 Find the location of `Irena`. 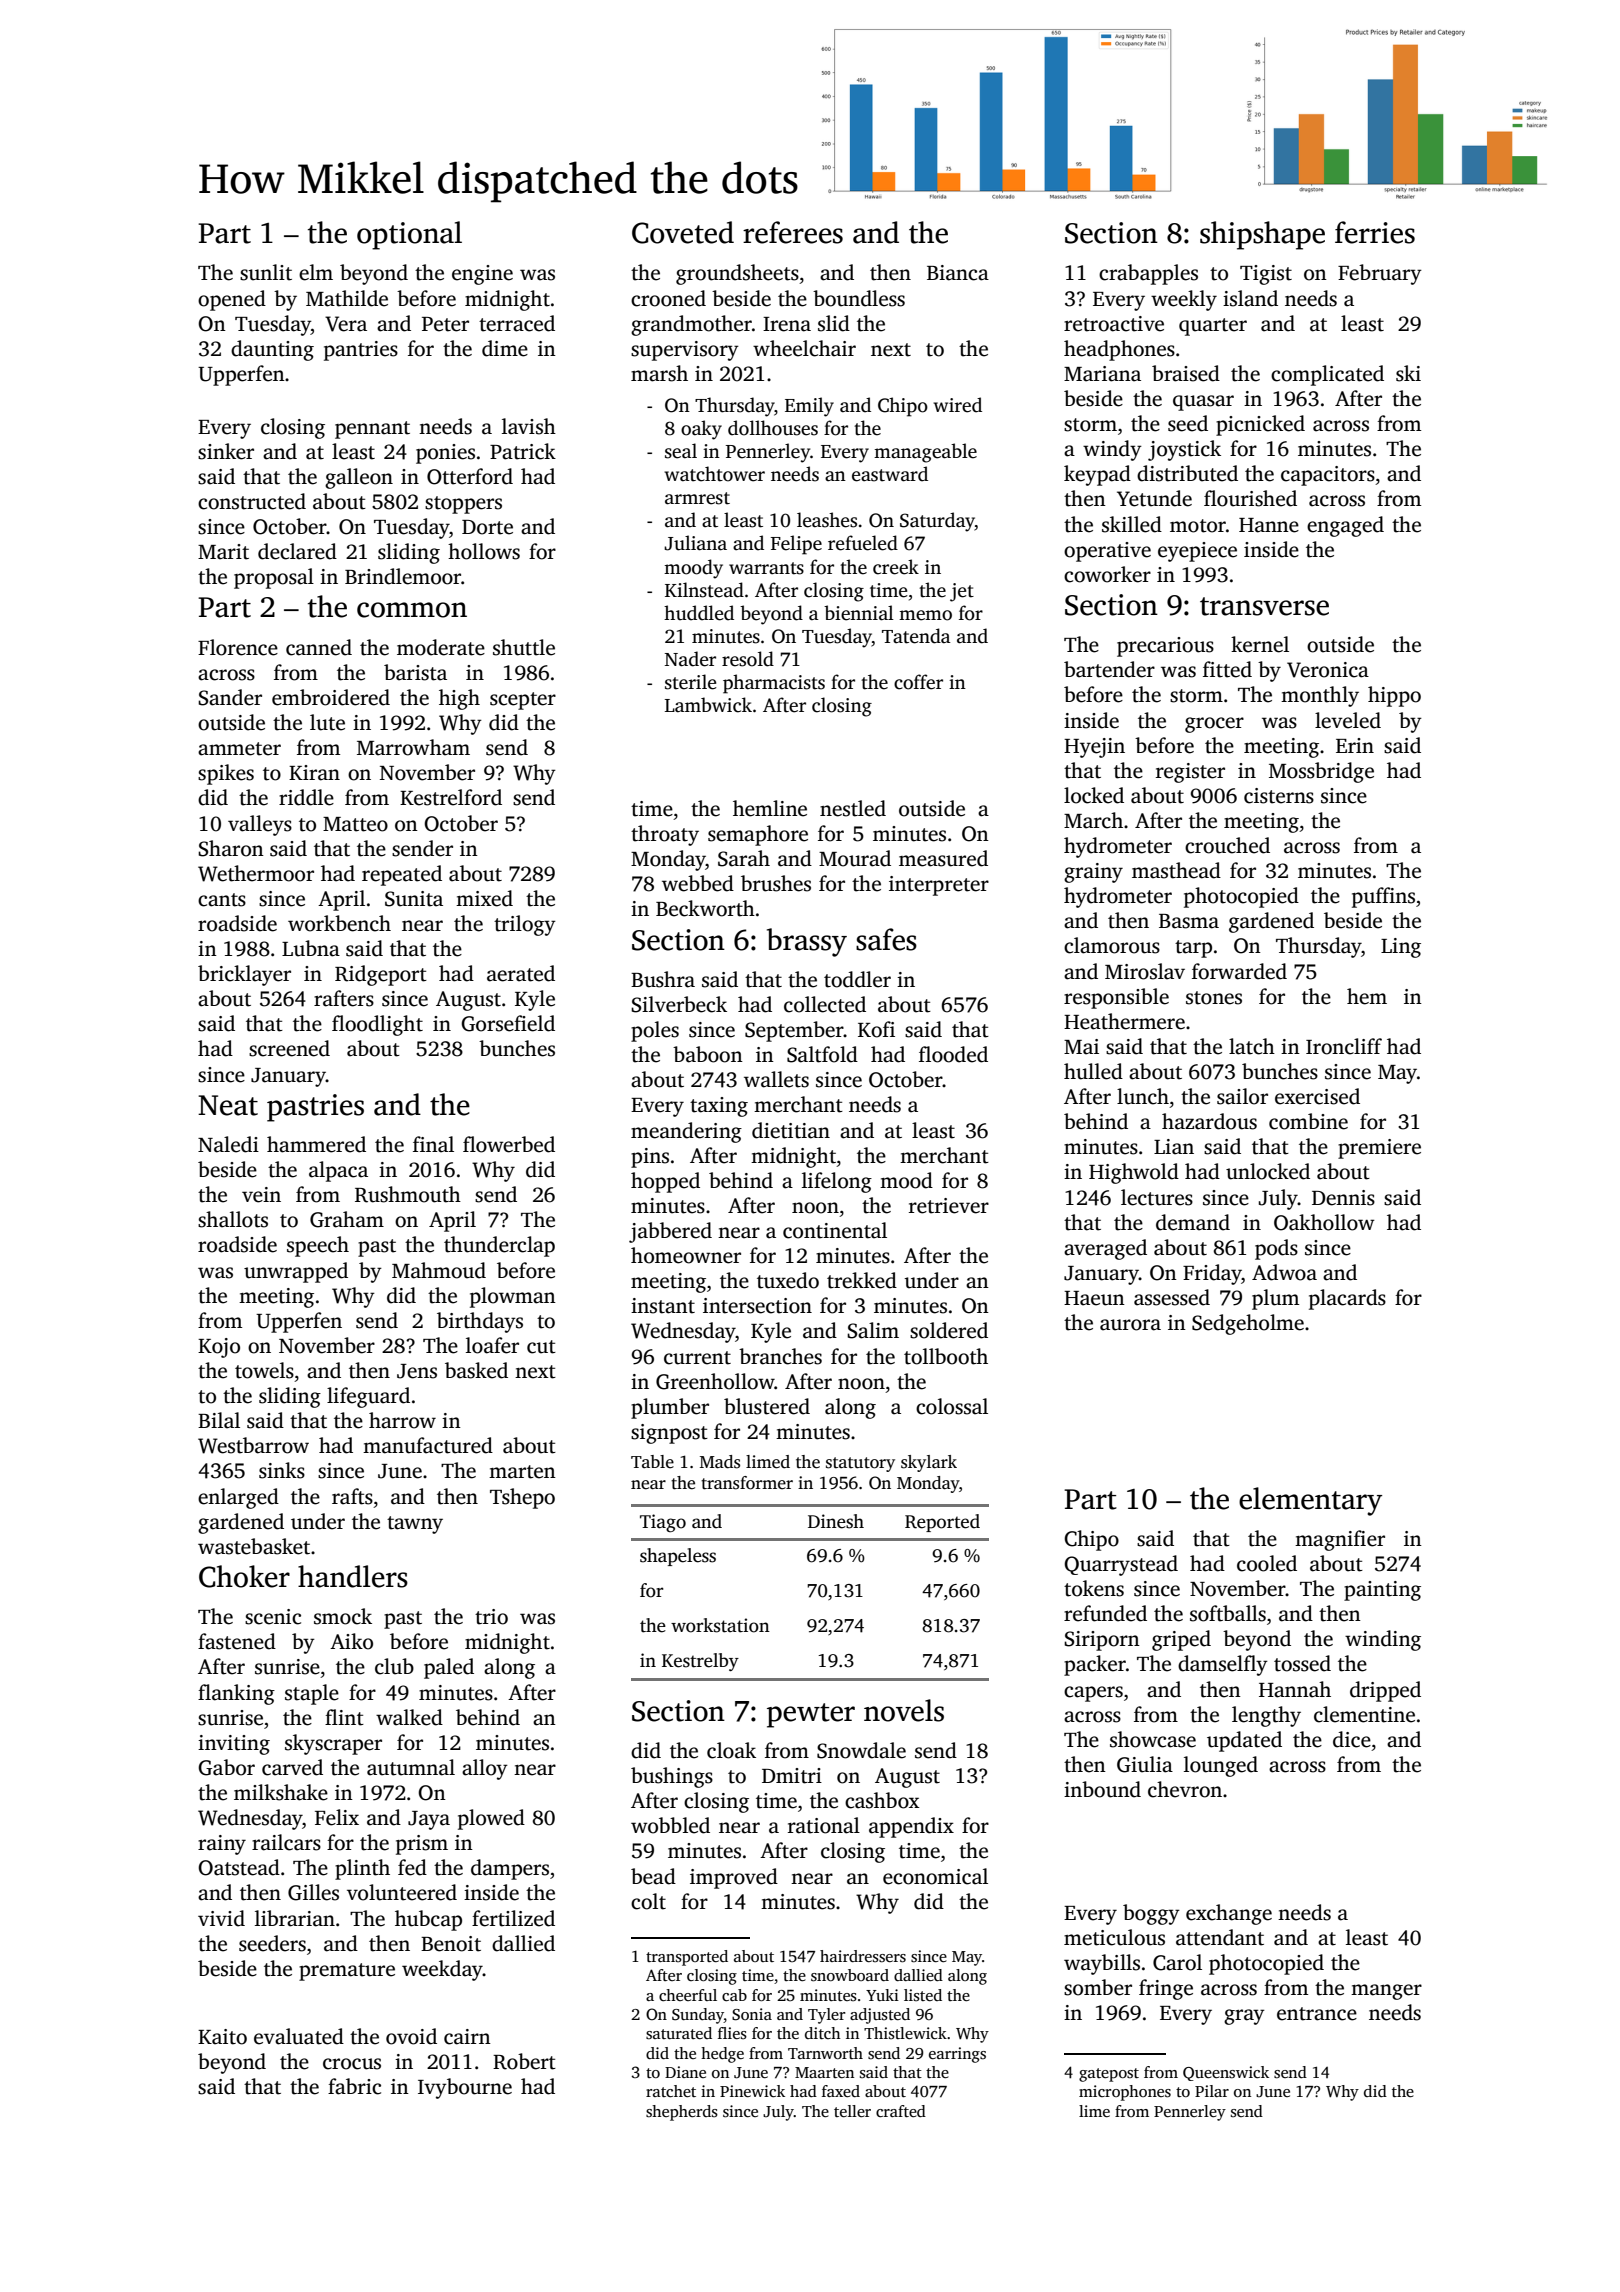

Irena is located at coordinates (787, 324).
